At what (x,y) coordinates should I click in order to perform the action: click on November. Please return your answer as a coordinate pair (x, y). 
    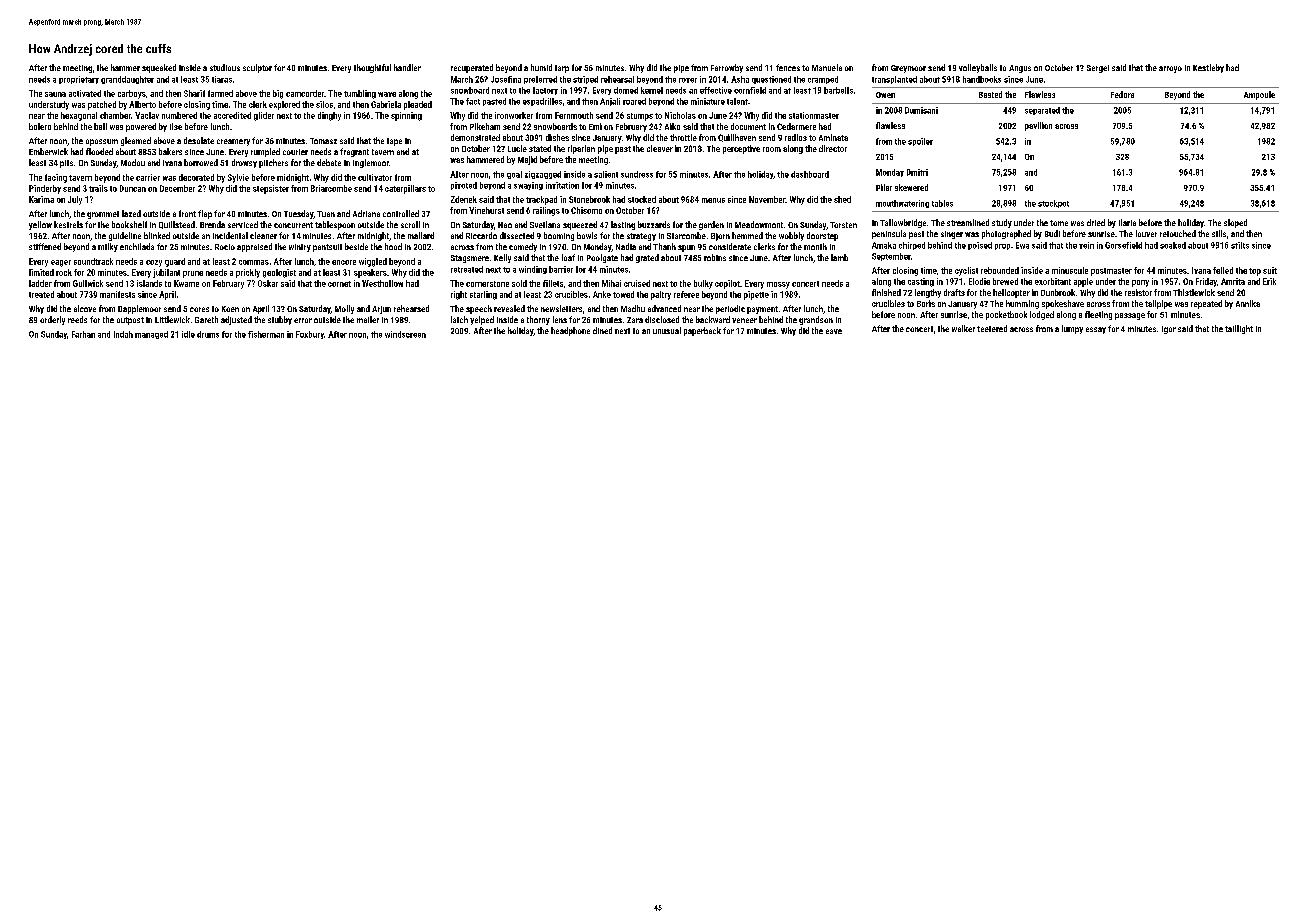
    Looking at the image, I should click on (767, 199).
